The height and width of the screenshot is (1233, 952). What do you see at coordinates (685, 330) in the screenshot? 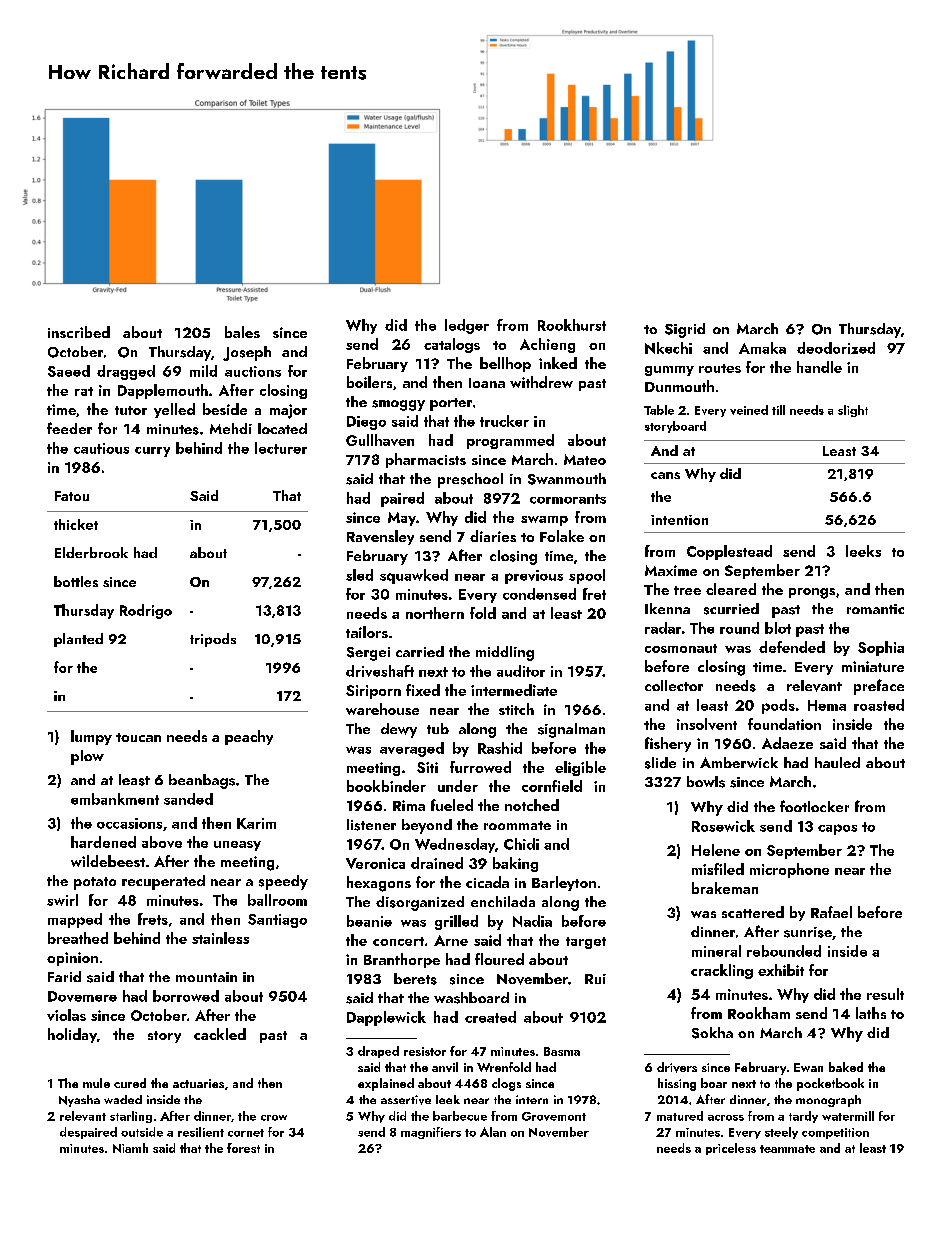
I see `Sigrid` at bounding box center [685, 330].
